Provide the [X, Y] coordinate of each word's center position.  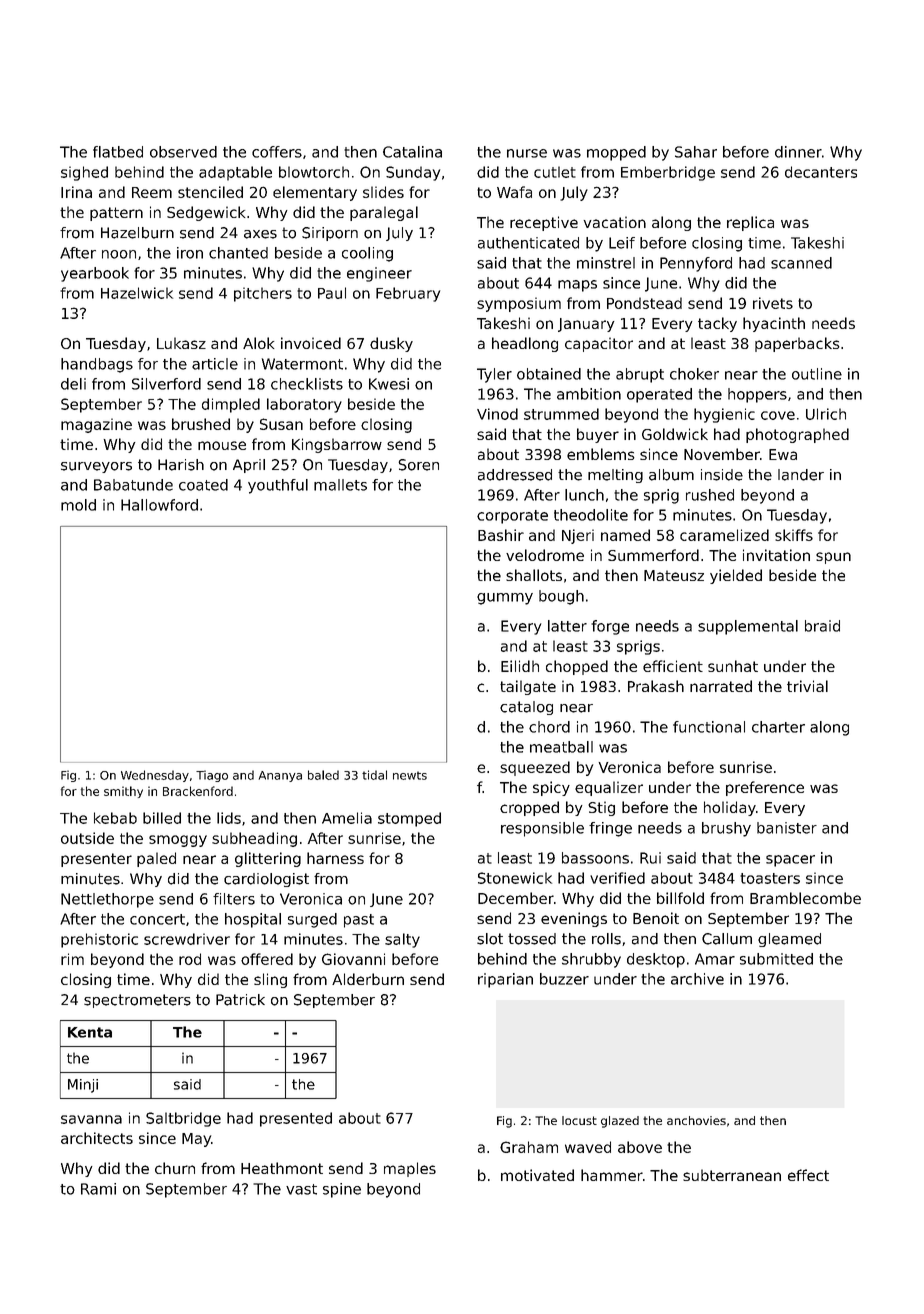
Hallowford [159, 505]
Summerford [653, 555]
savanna [91, 1119]
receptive [544, 223]
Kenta [90, 1032]
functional [709, 727]
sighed [84, 173]
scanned [801, 263]
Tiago [212, 776]
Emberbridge [668, 173]
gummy [505, 599]
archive [697, 979]
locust [579, 1120]
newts [410, 775]
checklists [307, 384]
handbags [97, 365]
